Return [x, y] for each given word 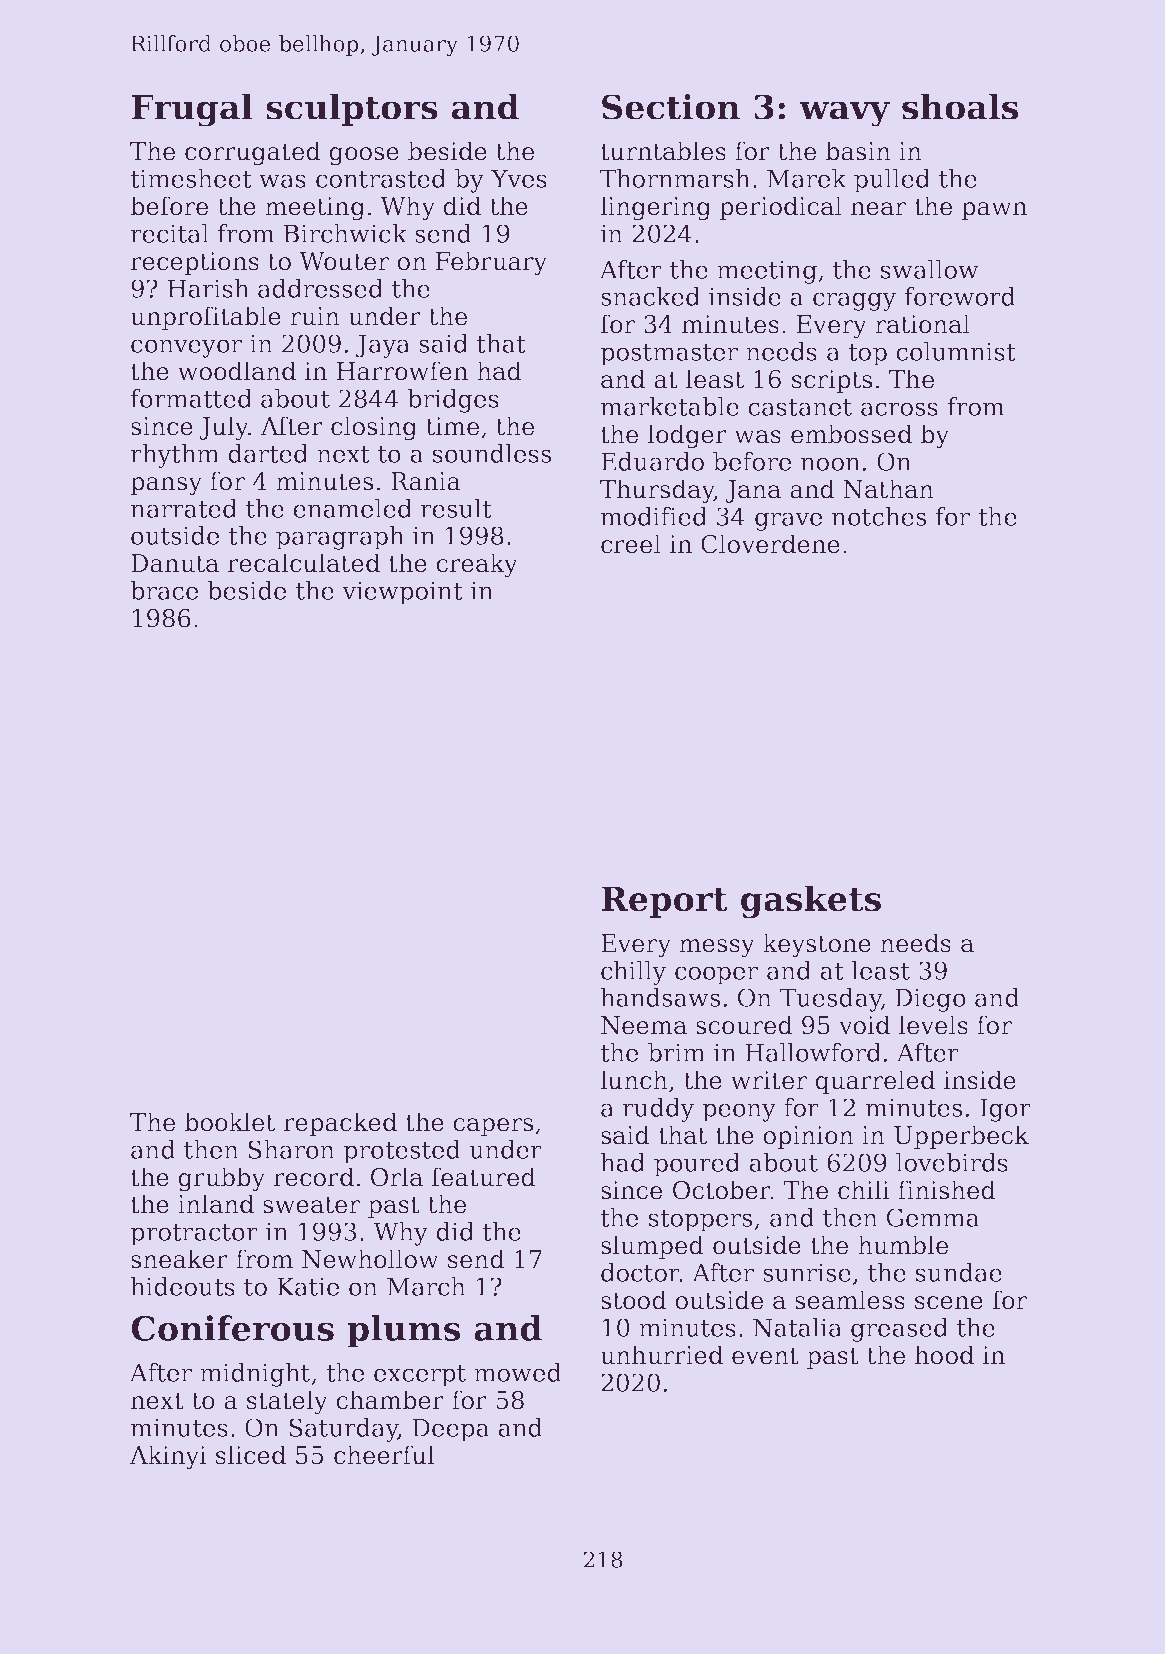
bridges [453, 401]
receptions [195, 263]
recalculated [304, 563]
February [491, 263]
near [878, 209]
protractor [194, 1235]
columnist [956, 351]
